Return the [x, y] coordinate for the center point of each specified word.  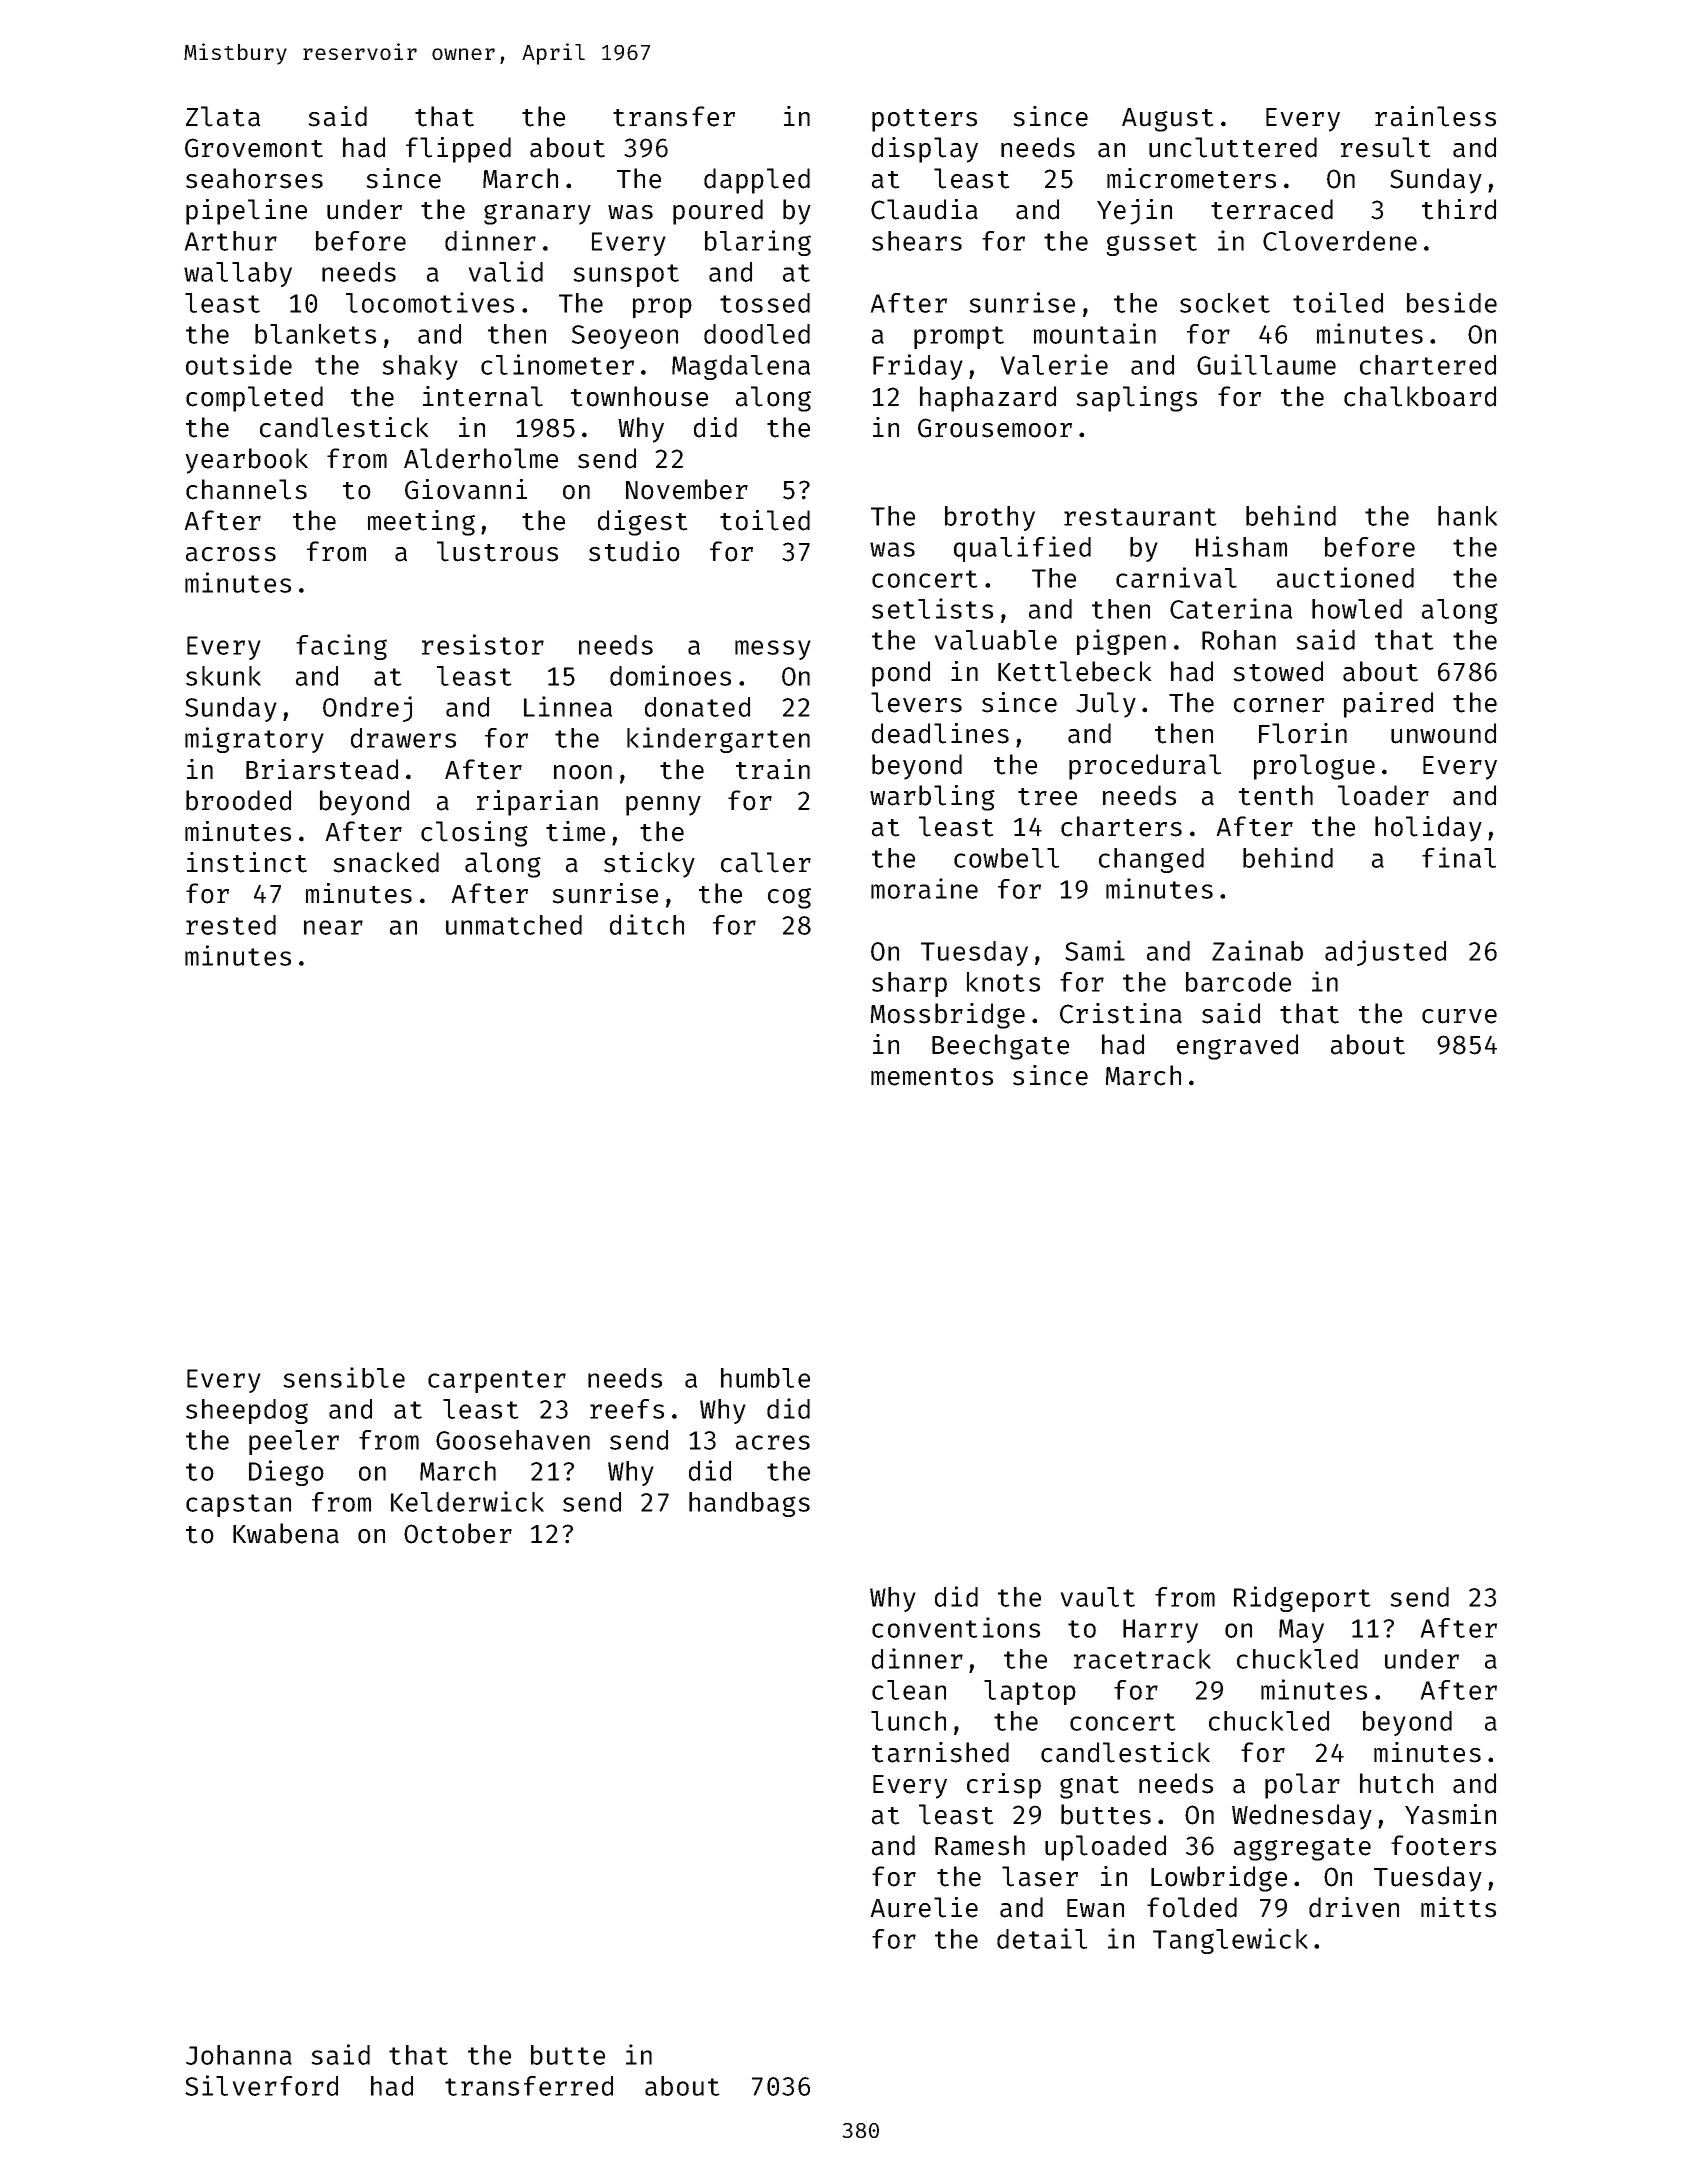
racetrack [1142, 1659]
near [333, 927]
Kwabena [286, 1533]
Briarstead [322, 769]
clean [909, 1690]
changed [1151, 860]
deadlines [940, 733]
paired [1388, 705]
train [773, 769]
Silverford [261, 2085]
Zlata [223, 116]
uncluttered [1233, 147]
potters [924, 120]
